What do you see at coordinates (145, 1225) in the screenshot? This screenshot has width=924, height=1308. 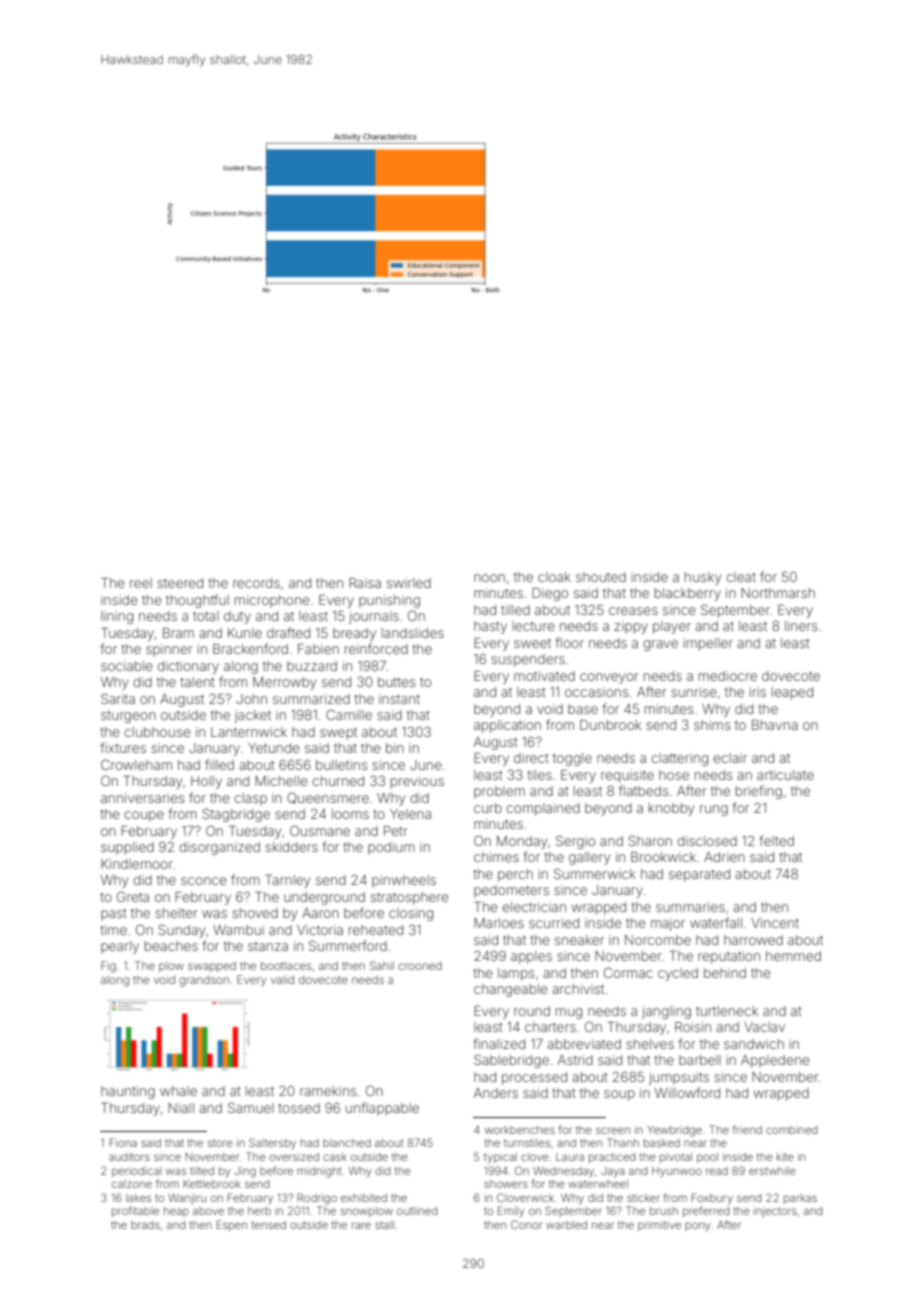 I see `brads` at bounding box center [145, 1225].
